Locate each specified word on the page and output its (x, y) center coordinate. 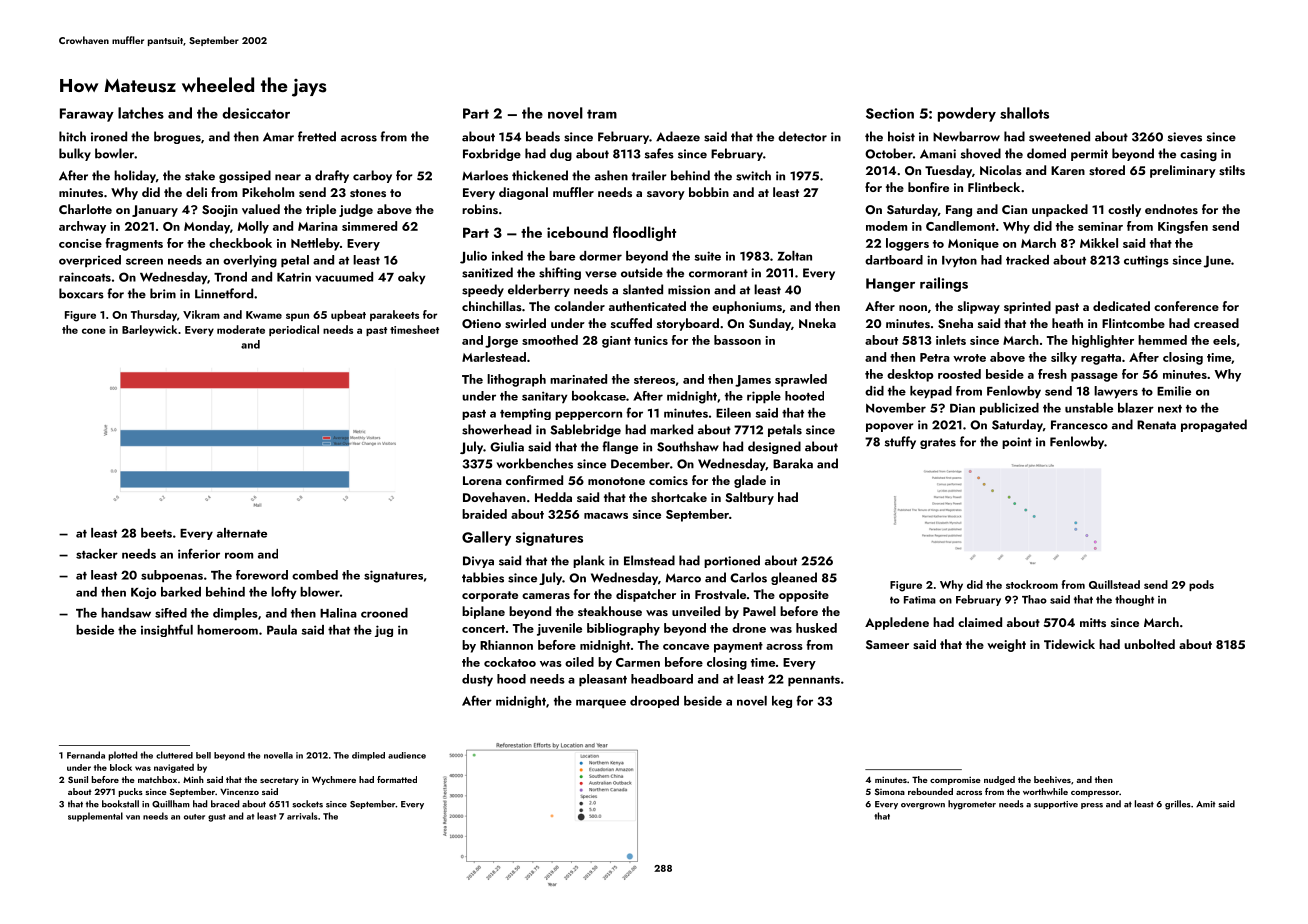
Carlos (748, 577)
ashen (611, 175)
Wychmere (334, 780)
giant (616, 342)
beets (156, 533)
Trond (230, 277)
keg (782, 702)
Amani (938, 154)
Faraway (87, 115)
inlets (951, 340)
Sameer (887, 644)
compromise (955, 780)
